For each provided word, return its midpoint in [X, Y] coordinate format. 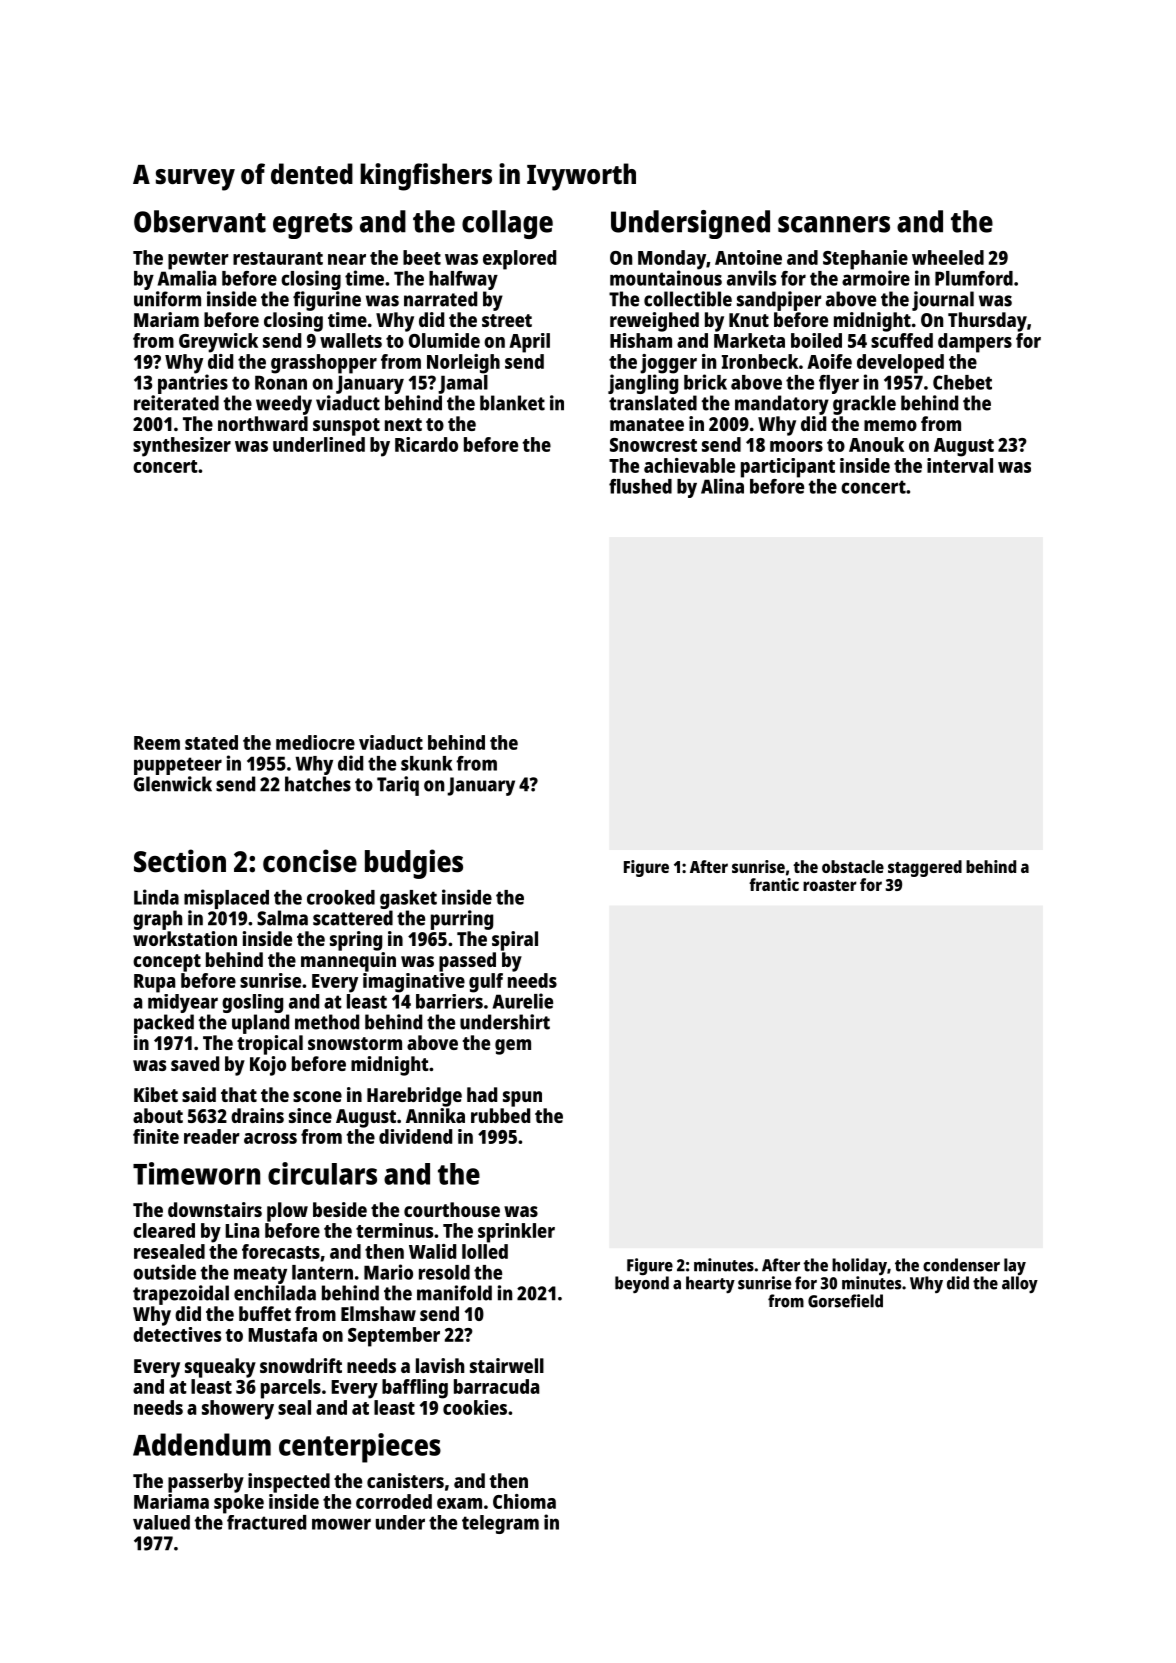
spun [522, 1099]
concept [167, 963]
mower [341, 1524]
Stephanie [865, 260]
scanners [834, 224]
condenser [961, 1265]
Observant [200, 221]
